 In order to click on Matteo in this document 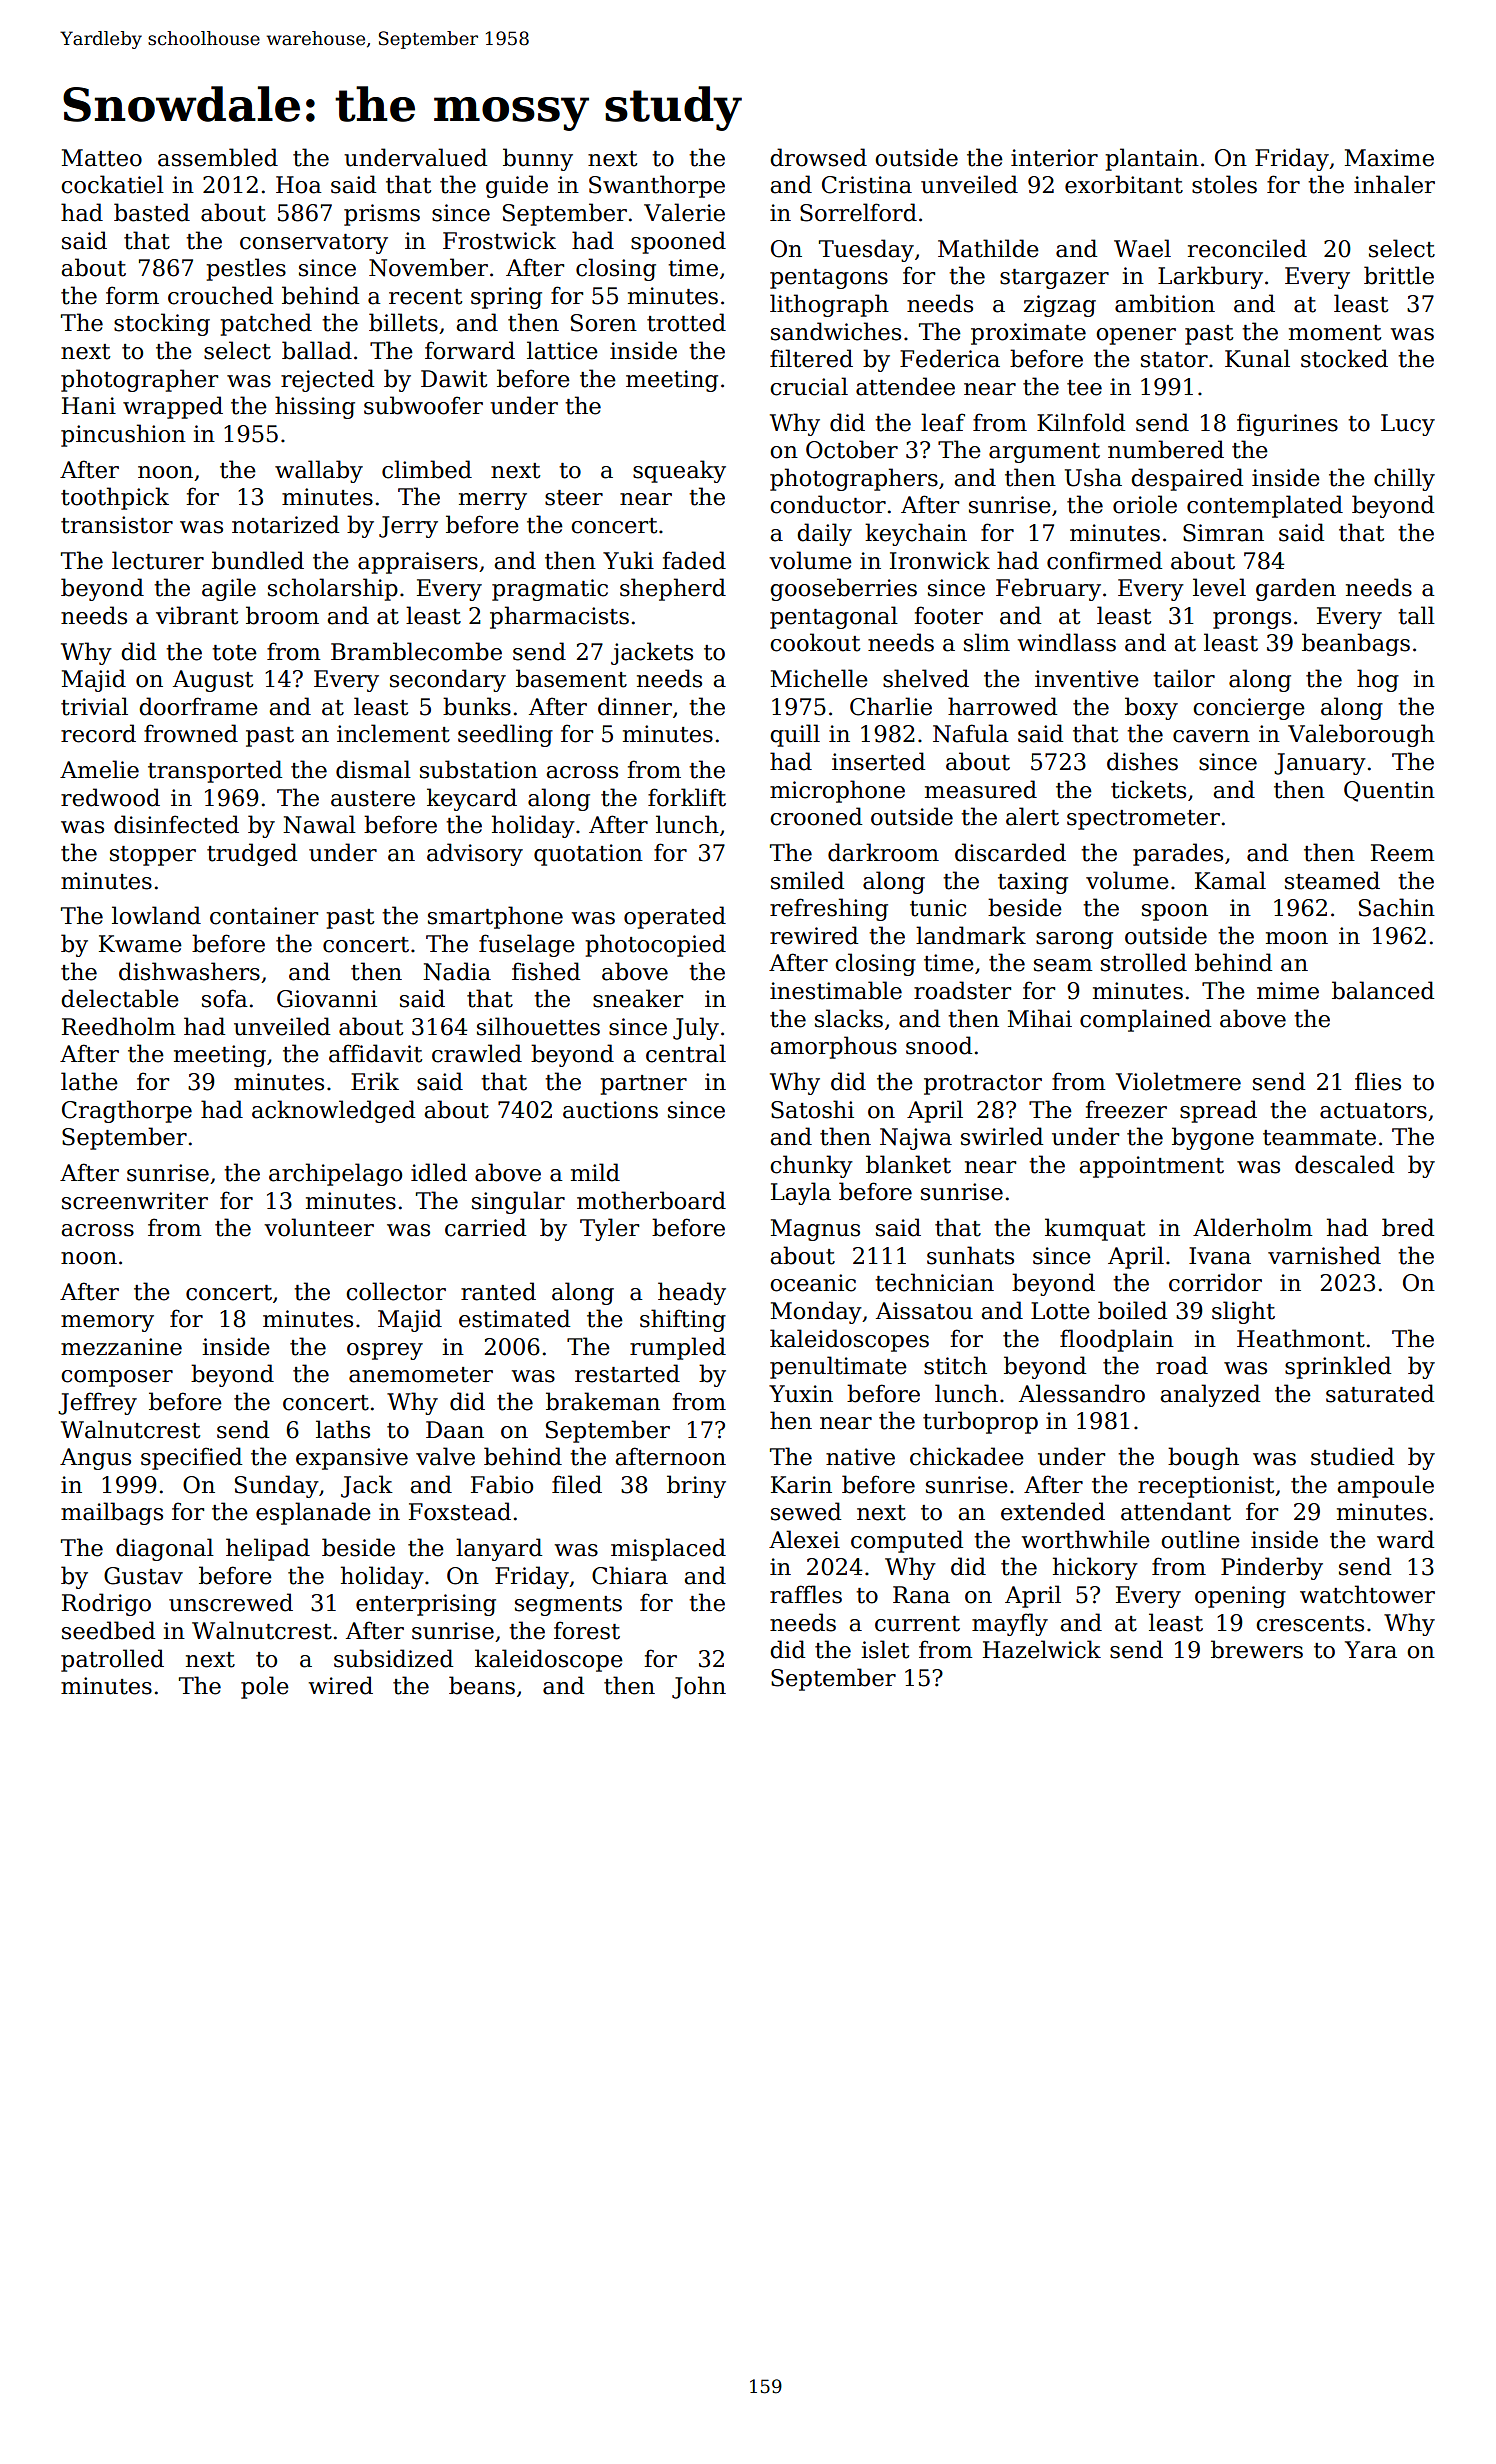, I will do `click(102, 158)`.
